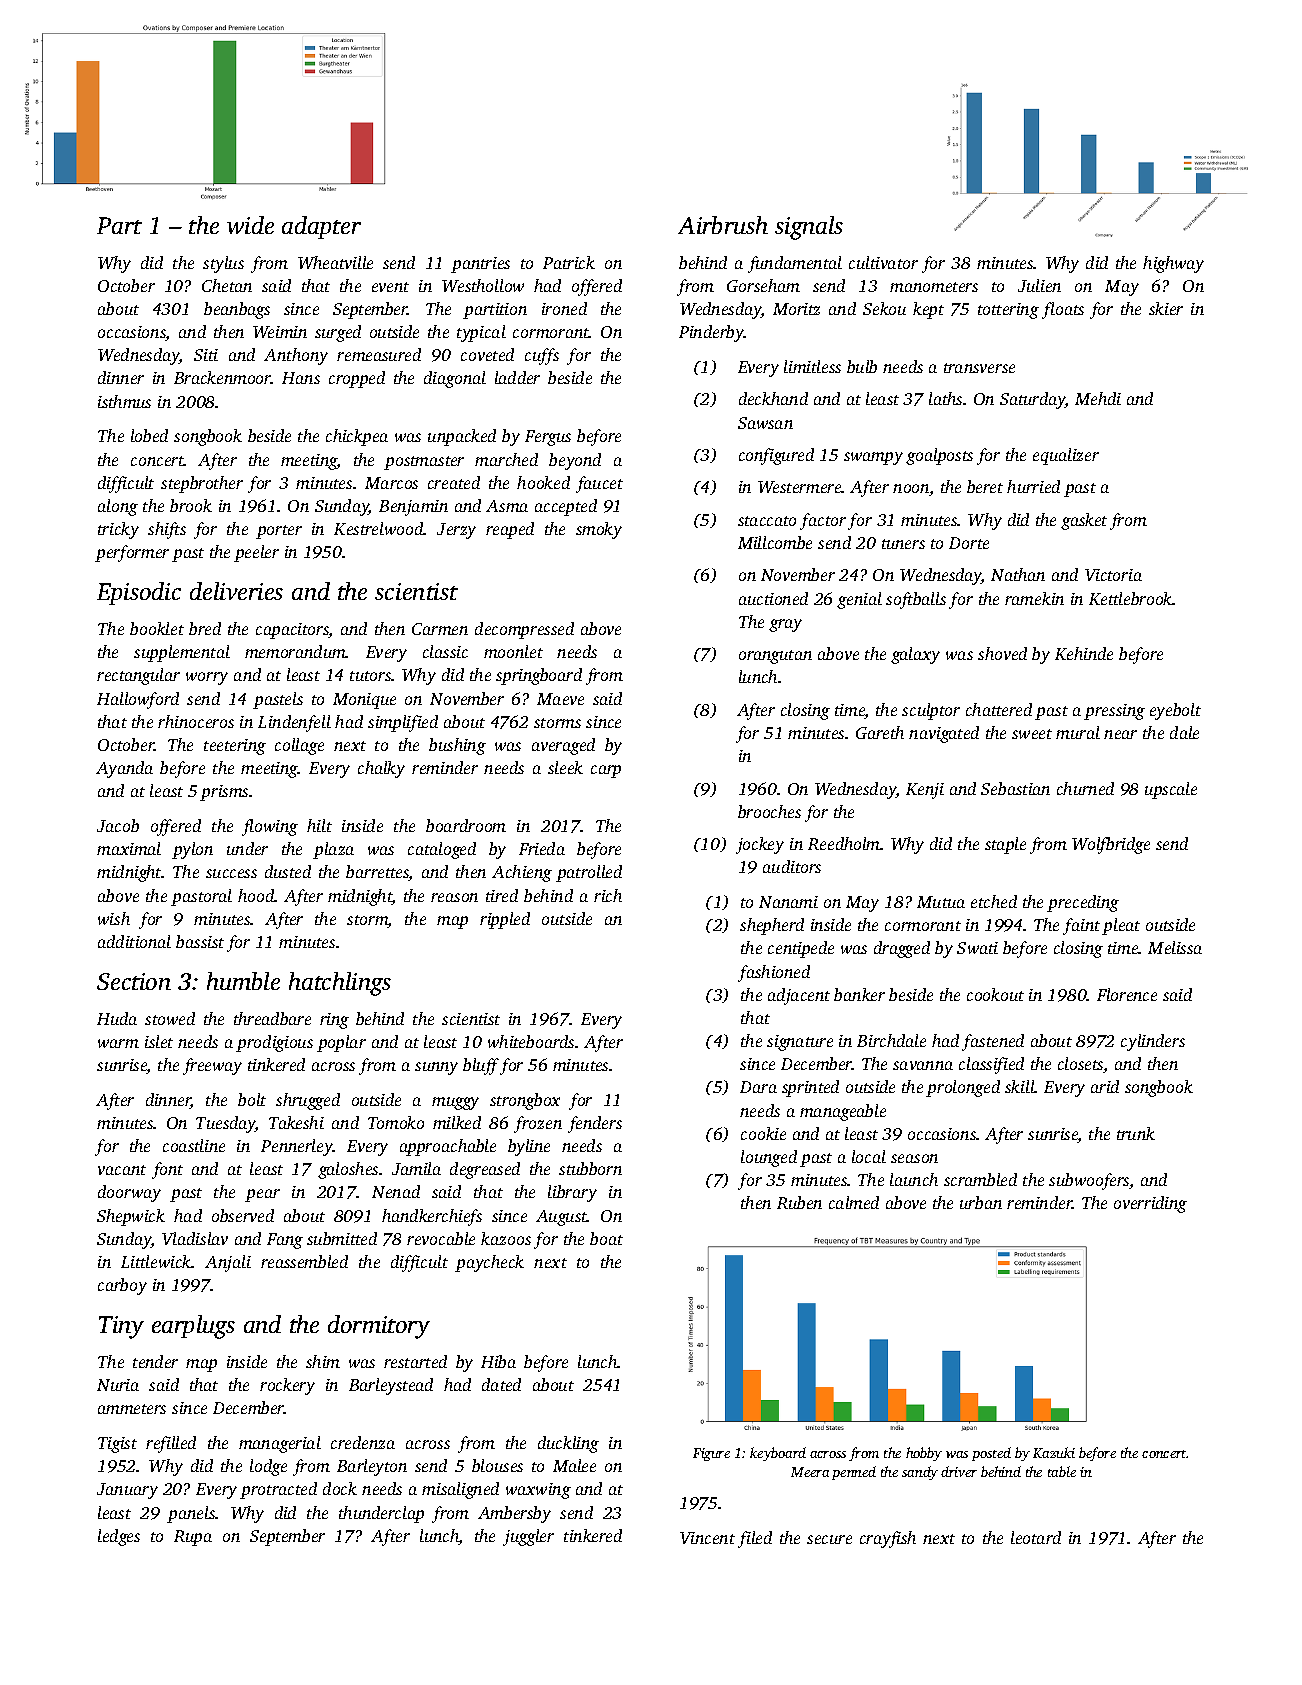  What do you see at coordinates (1089, 1181) in the image?
I see `subwoofers` at bounding box center [1089, 1181].
